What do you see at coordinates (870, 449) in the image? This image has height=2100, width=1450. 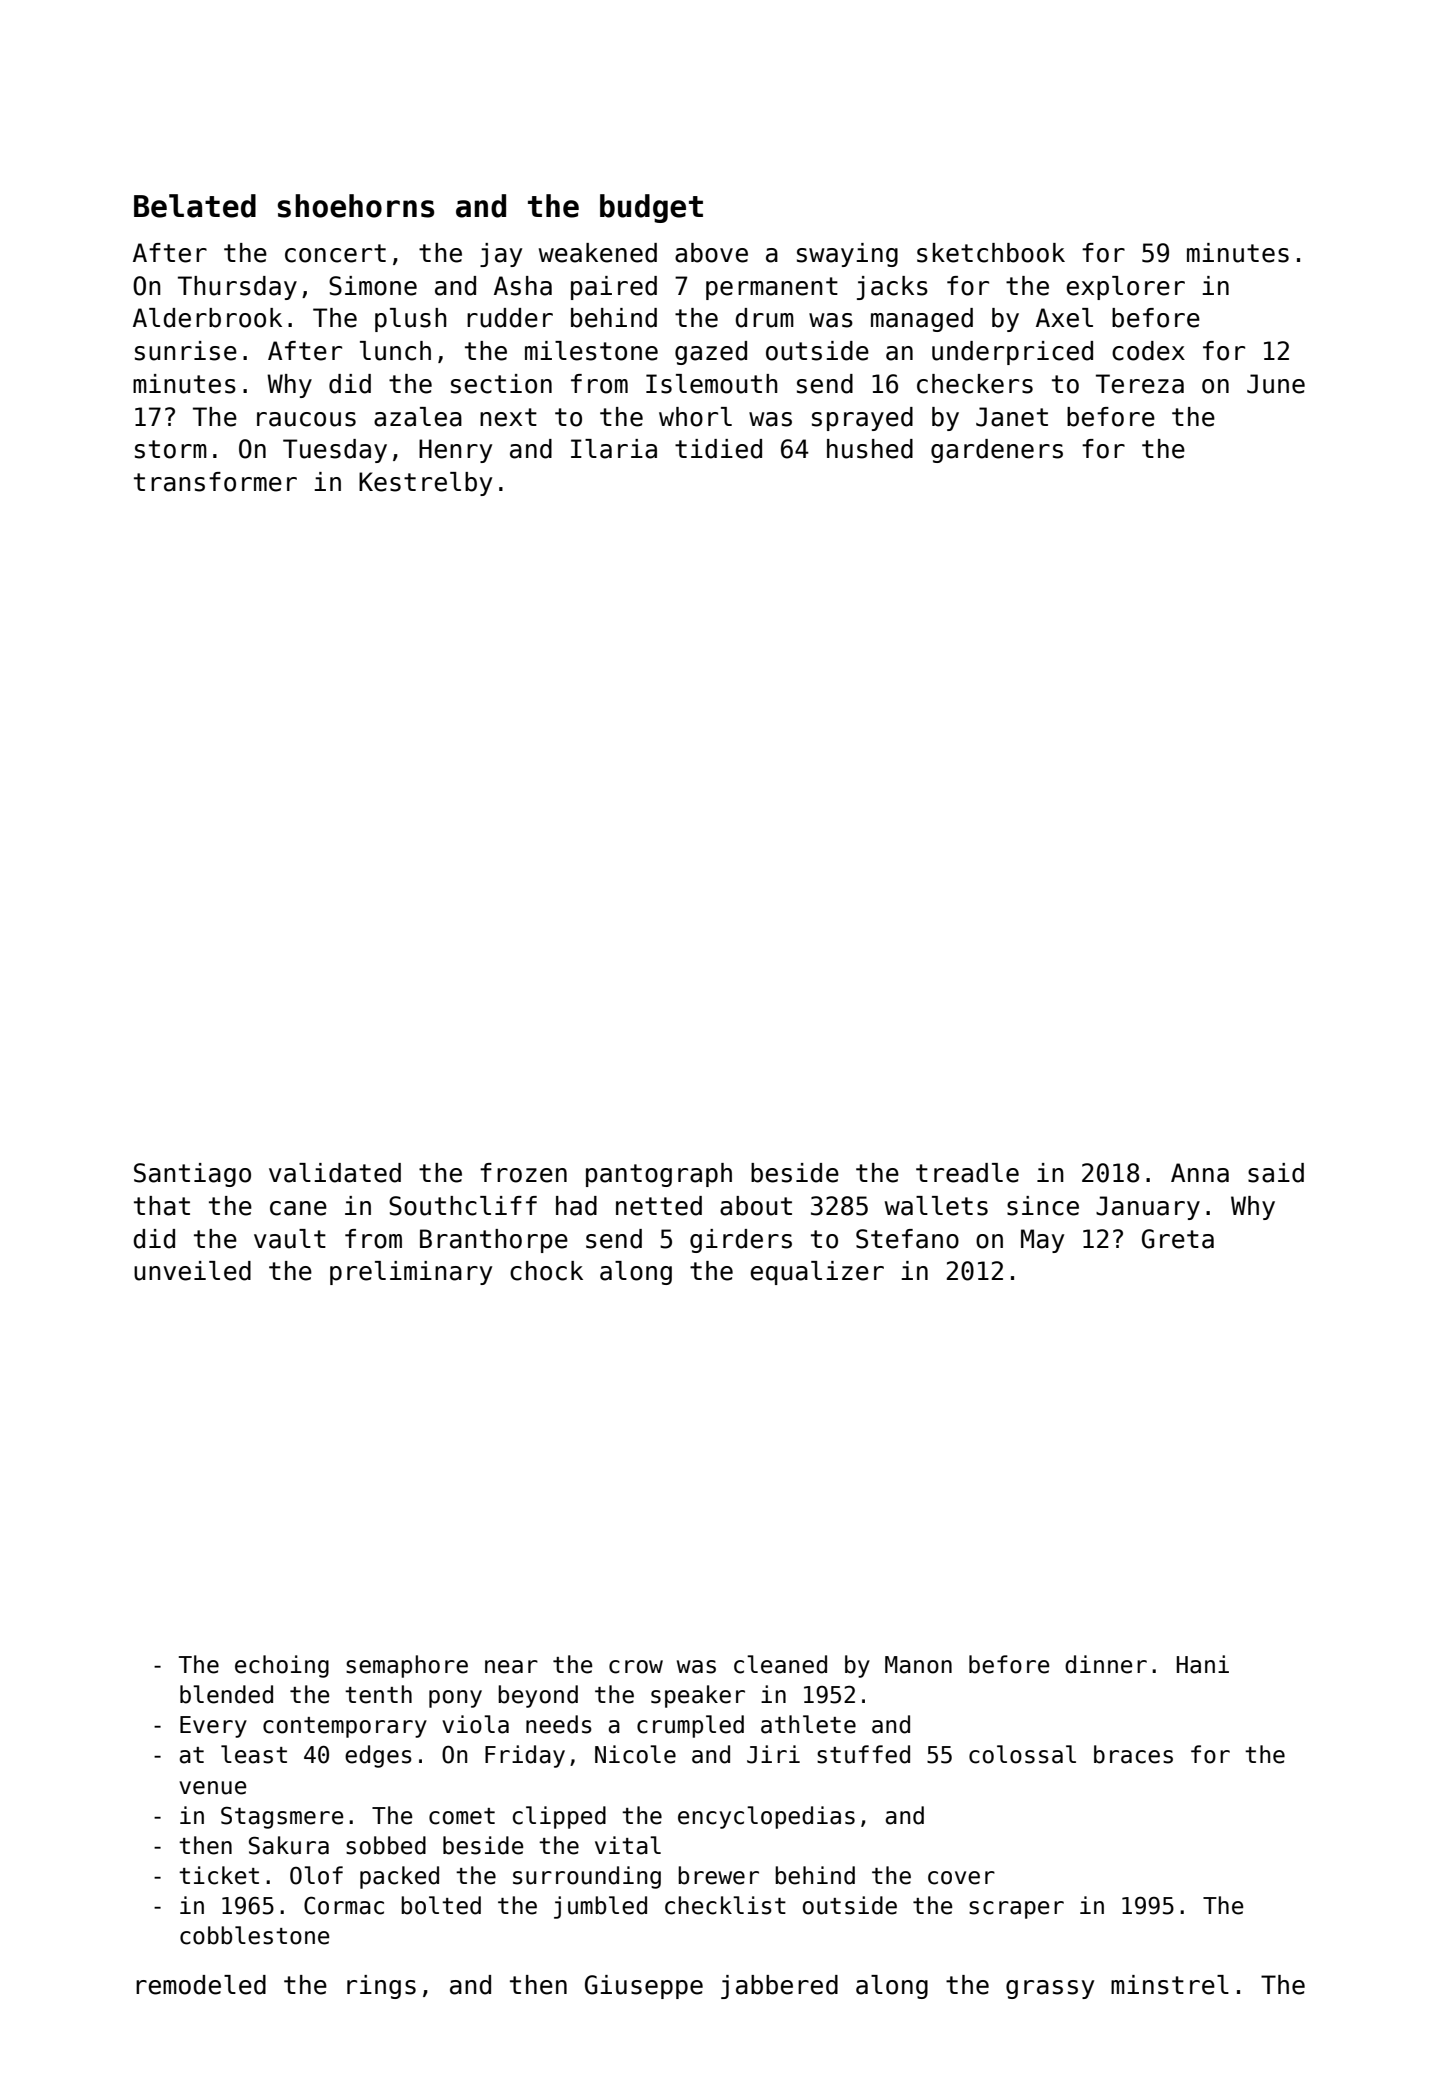 I see `hushed` at bounding box center [870, 449].
